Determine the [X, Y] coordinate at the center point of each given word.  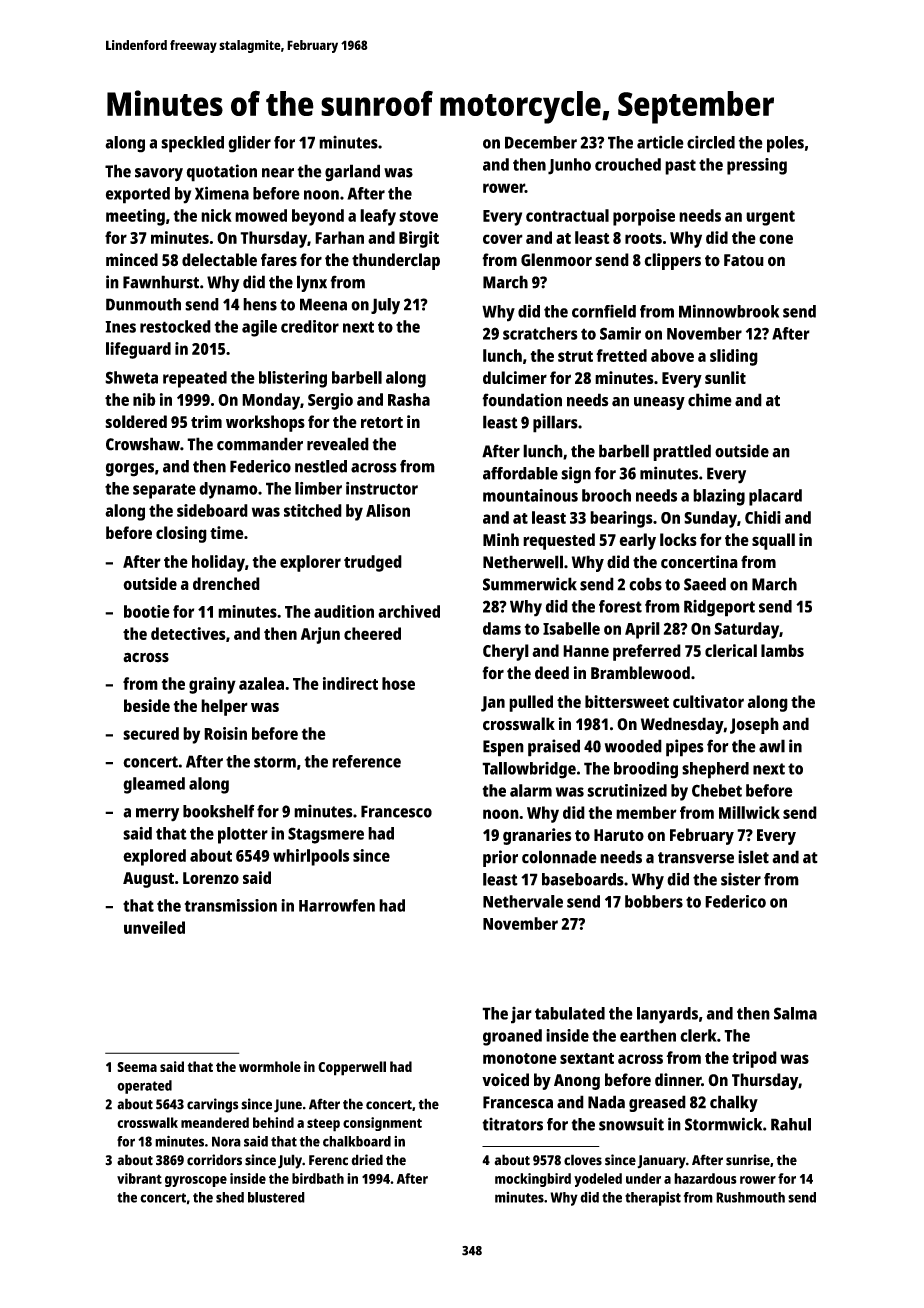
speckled [192, 144]
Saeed [705, 584]
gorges [130, 470]
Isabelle [571, 628]
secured [151, 733]
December [541, 142]
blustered [276, 1197]
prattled [682, 452]
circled [711, 142]
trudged [373, 563]
